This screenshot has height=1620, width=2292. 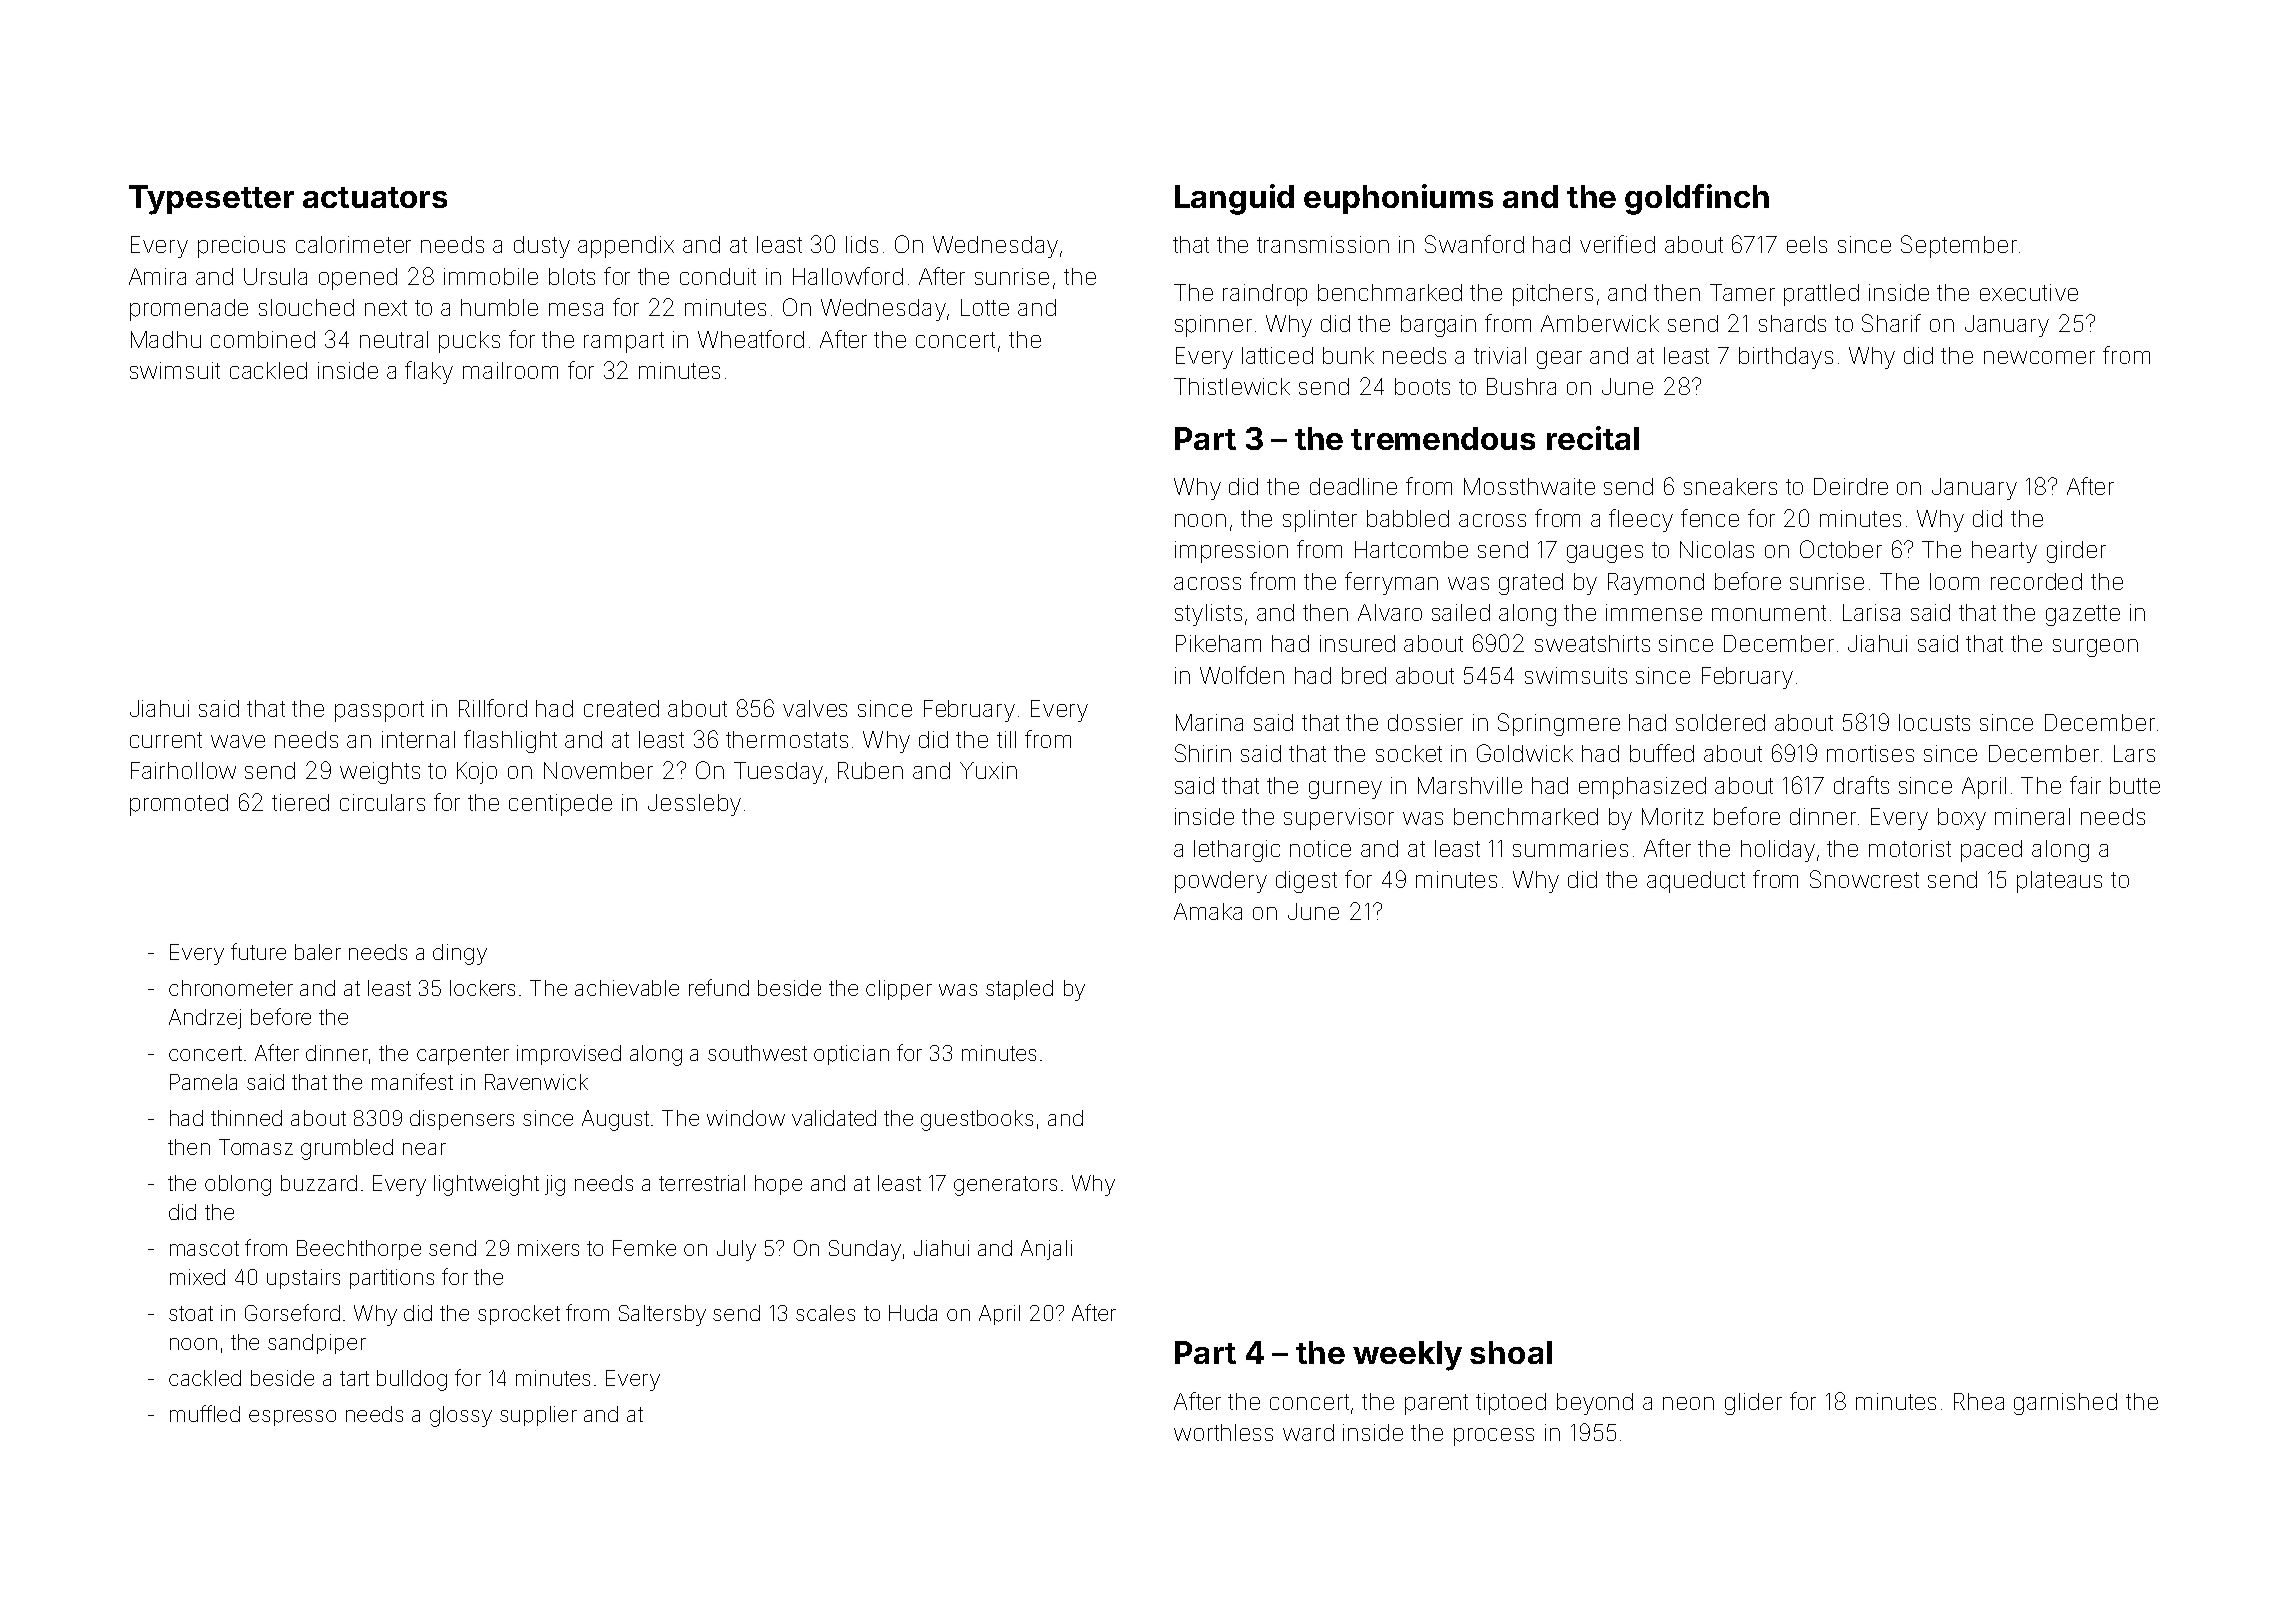 What do you see at coordinates (1673, 816) in the screenshot?
I see `Moritz` at bounding box center [1673, 816].
